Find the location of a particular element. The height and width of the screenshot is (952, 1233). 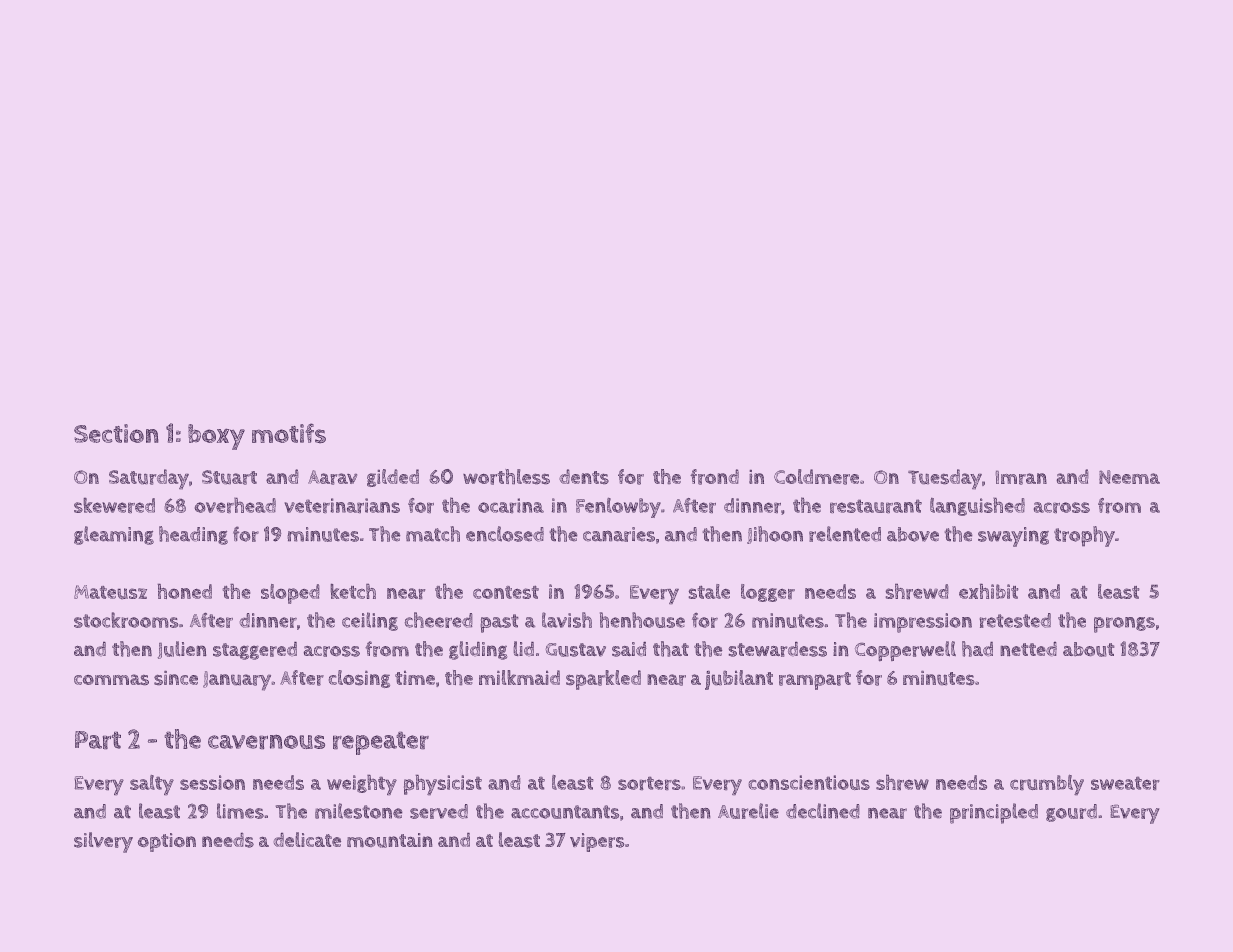

closing is located at coordinates (359, 679).
